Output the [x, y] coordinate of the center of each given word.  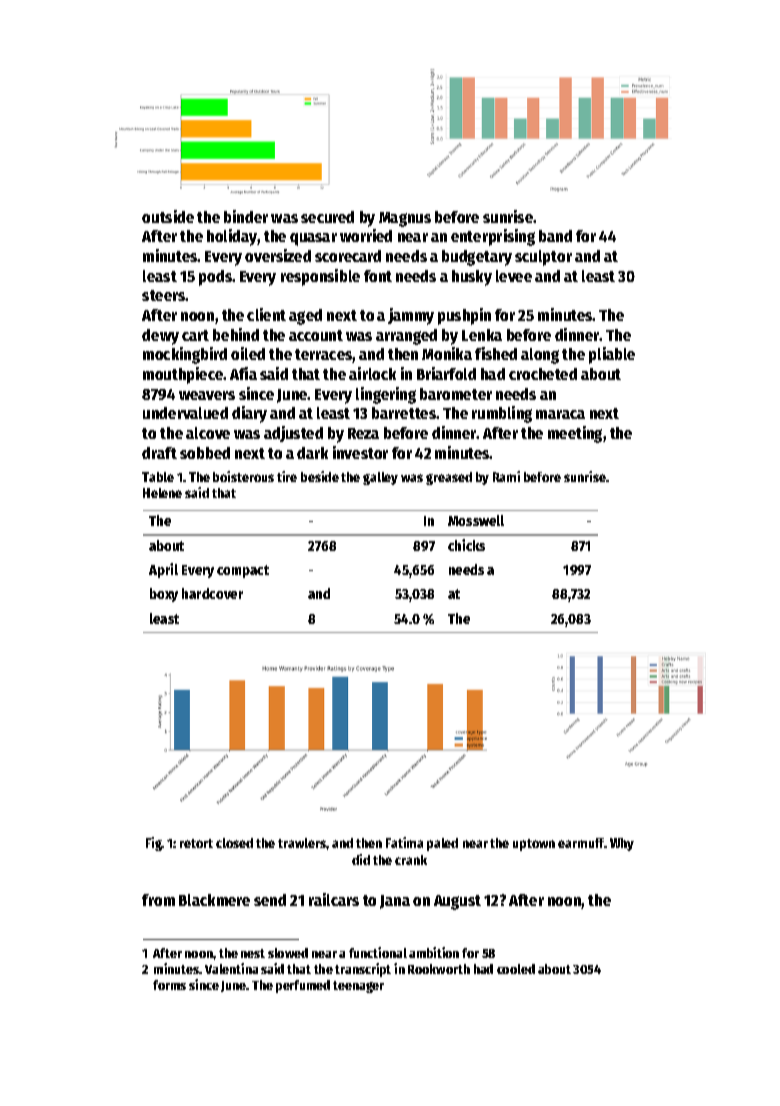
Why [622, 844]
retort [196, 843]
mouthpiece [183, 375]
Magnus [405, 219]
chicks [466, 545]
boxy [164, 595]
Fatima [404, 842]
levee [514, 276]
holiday [232, 237]
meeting [575, 434]
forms [169, 985]
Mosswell [476, 520]
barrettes [404, 413]
